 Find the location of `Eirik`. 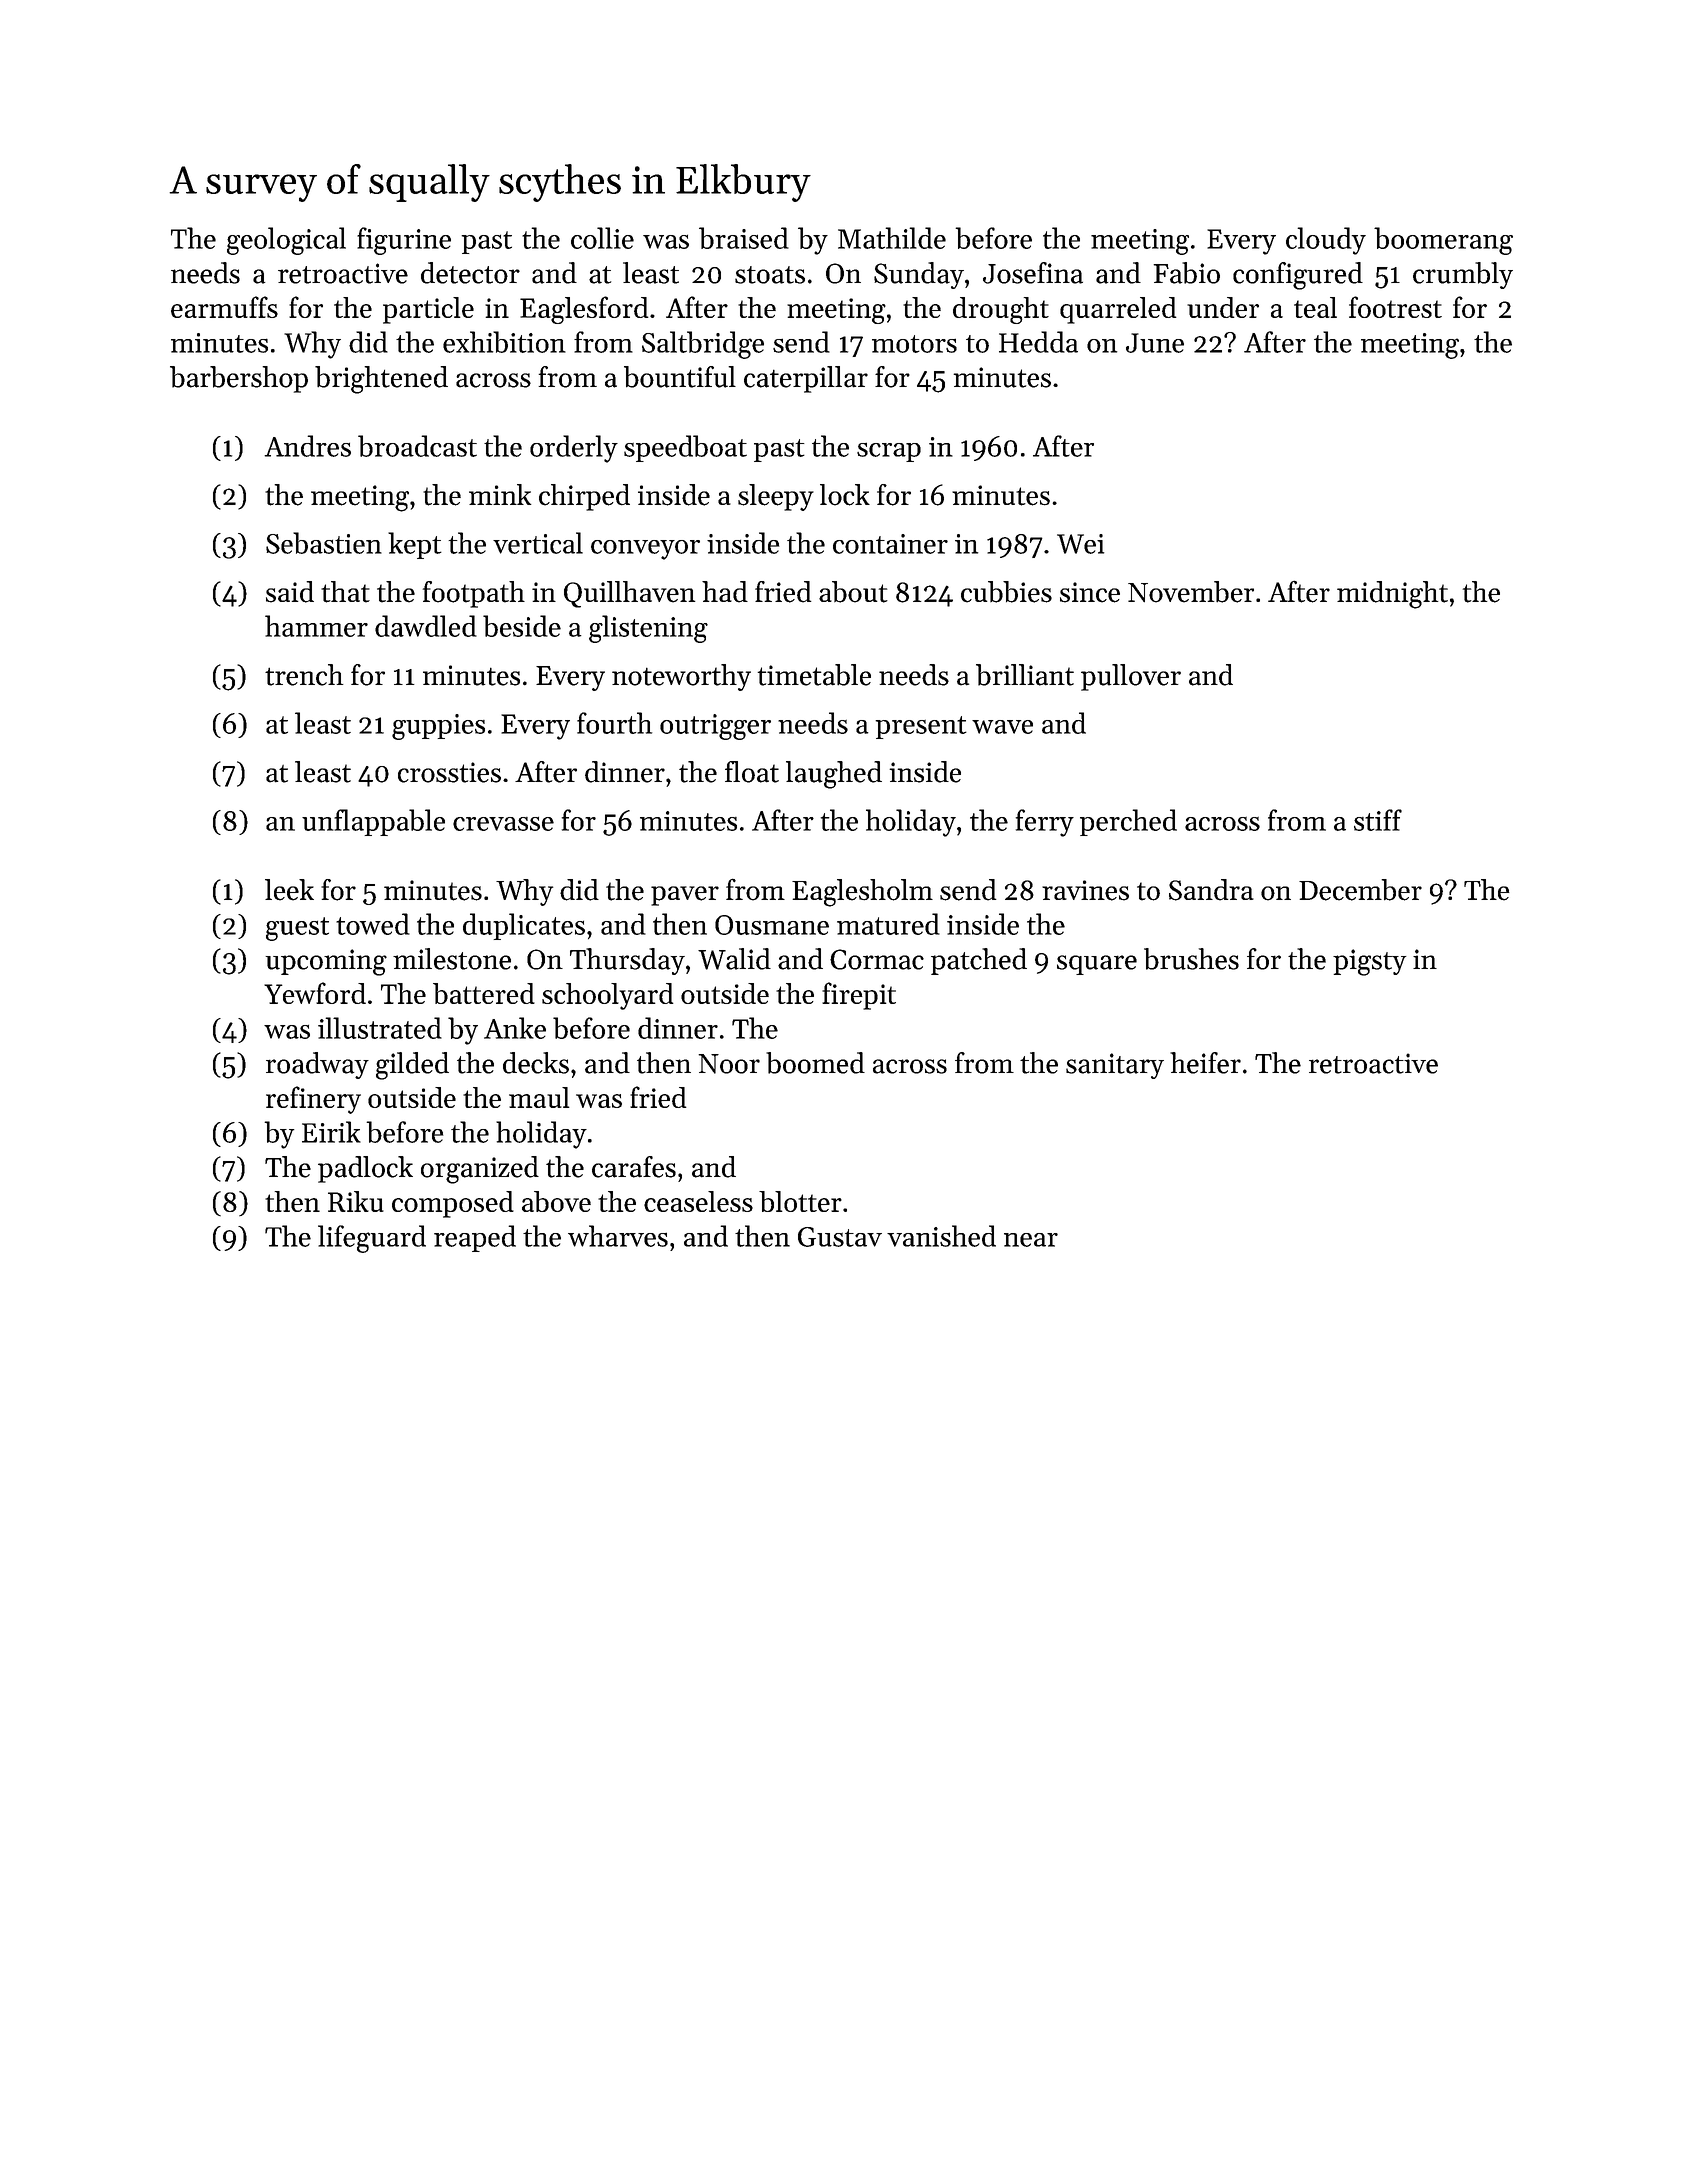

Eirik is located at coordinates (331, 1132).
